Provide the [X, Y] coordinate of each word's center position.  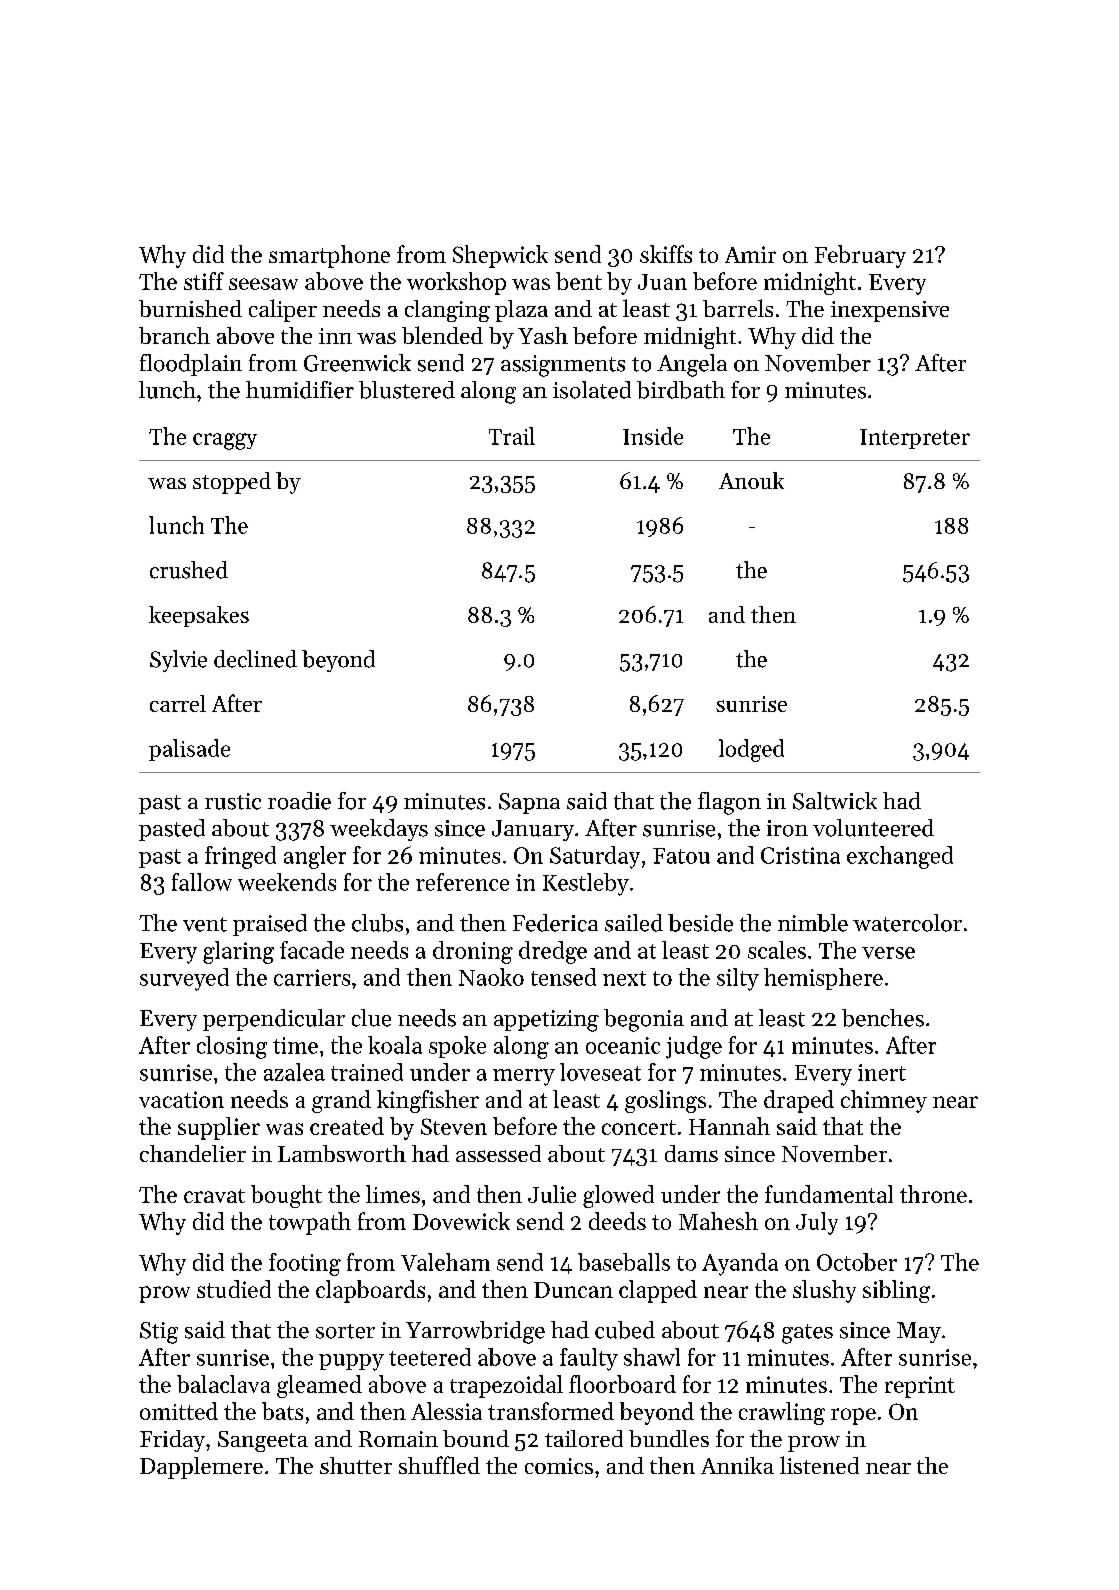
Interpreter [915, 439]
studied [234, 1289]
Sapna [529, 803]
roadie [299, 801]
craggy [225, 441]
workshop [456, 283]
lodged [751, 750]
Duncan [573, 1290]
